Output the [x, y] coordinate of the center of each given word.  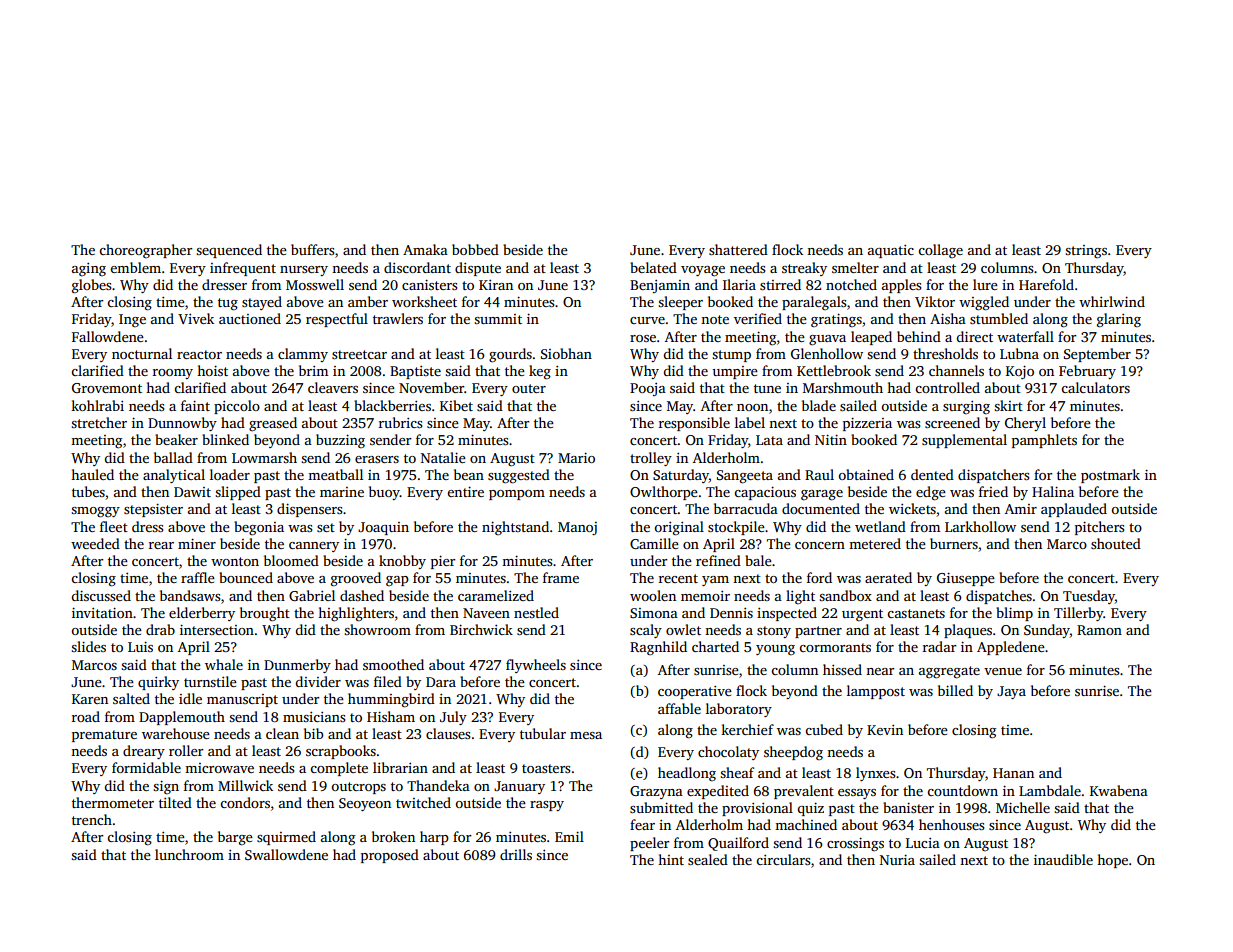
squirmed [286, 838]
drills [516, 854]
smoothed [393, 664]
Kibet [456, 405]
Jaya [1011, 692]
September [1097, 355]
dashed [362, 595]
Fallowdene [108, 336]
